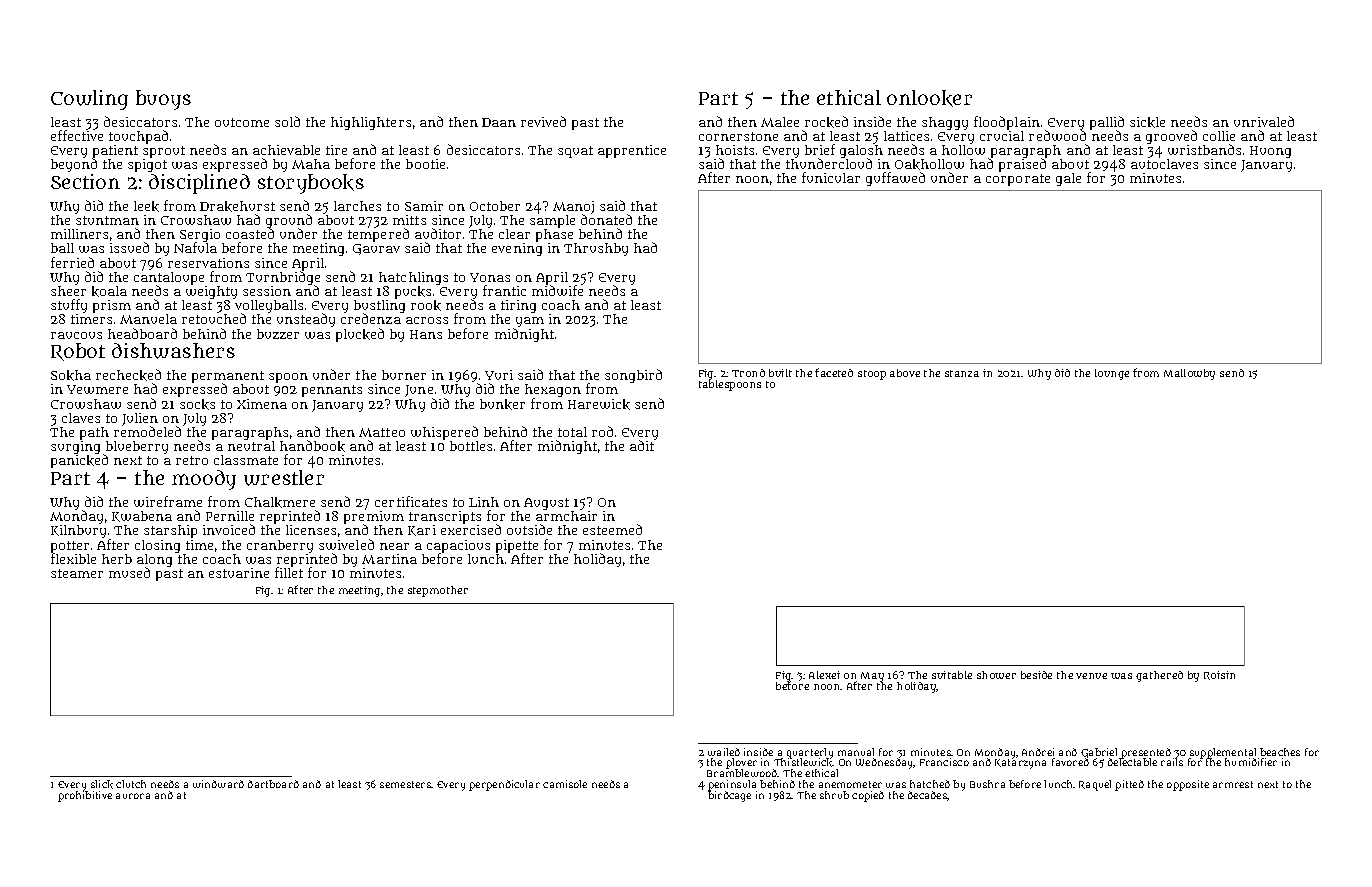  Describe the element at coordinates (1095, 785) in the screenshot. I see `Raquel` at that location.
